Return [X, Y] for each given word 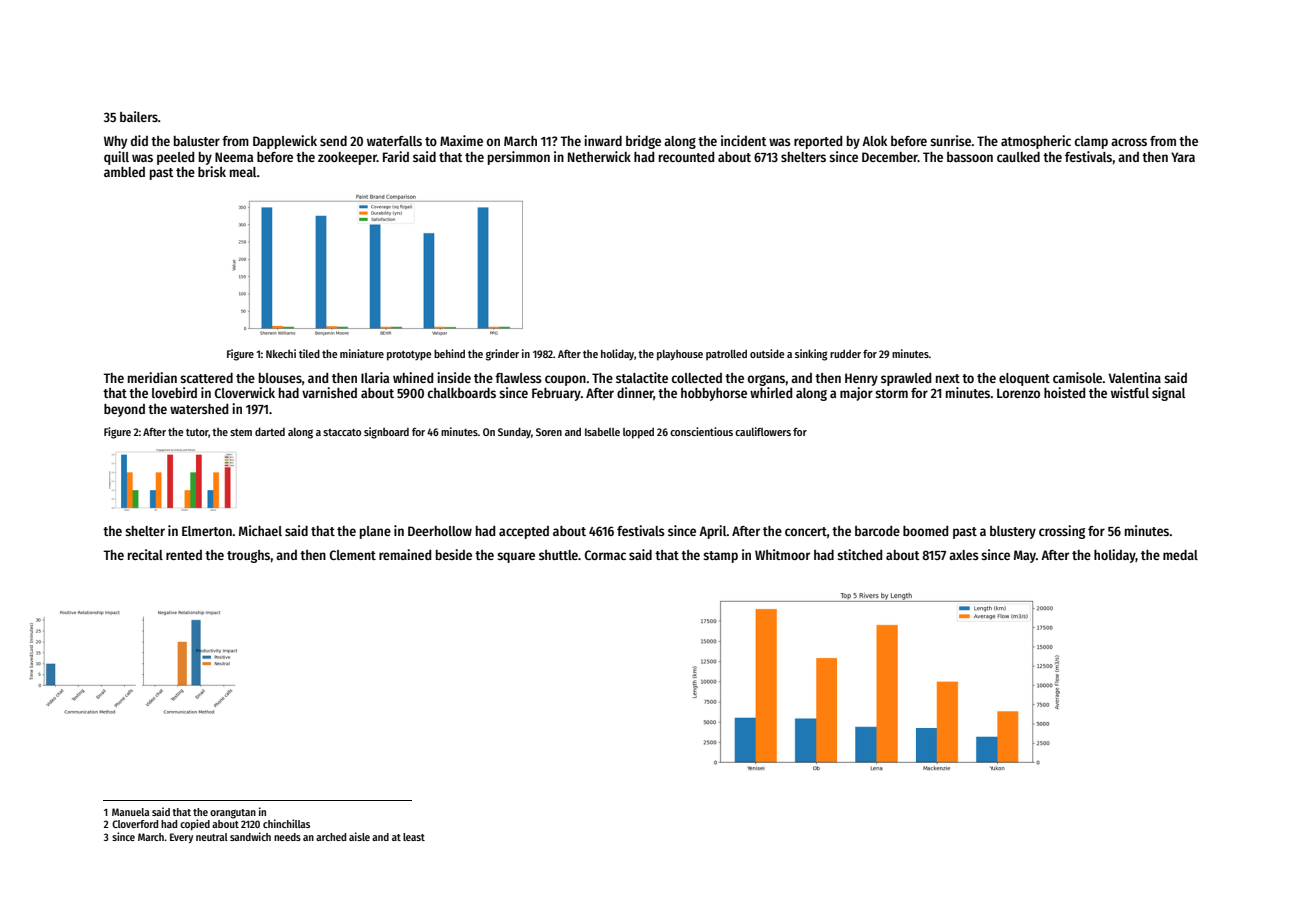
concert [806, 531]
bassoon [970, 157]
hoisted [1064, 392]
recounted [686, 157]
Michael [260, 530]
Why [115, 142]
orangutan [233, 814]
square [516, 557]
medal [1180, 555]
